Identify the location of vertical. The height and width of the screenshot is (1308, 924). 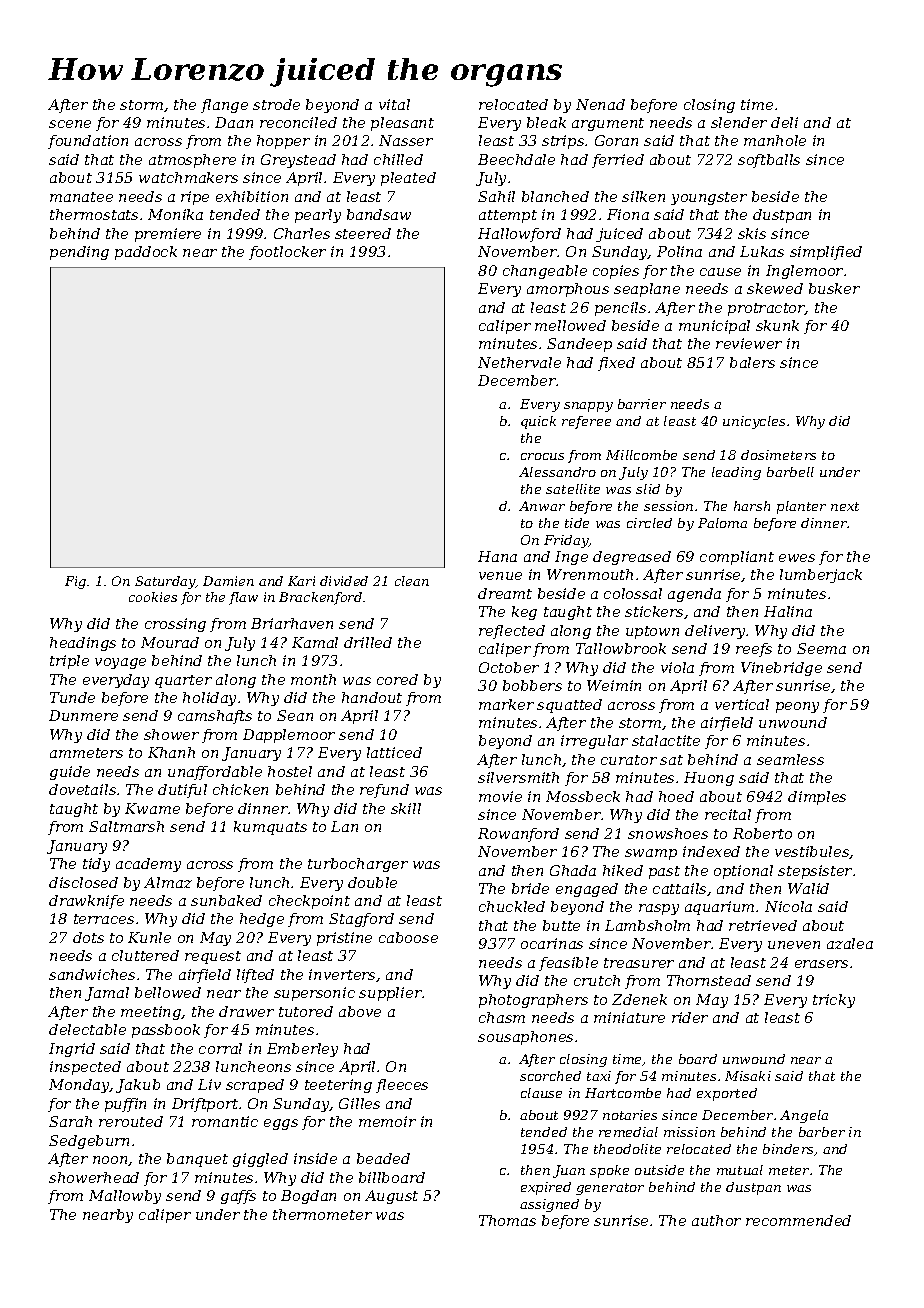
(742, 704).
